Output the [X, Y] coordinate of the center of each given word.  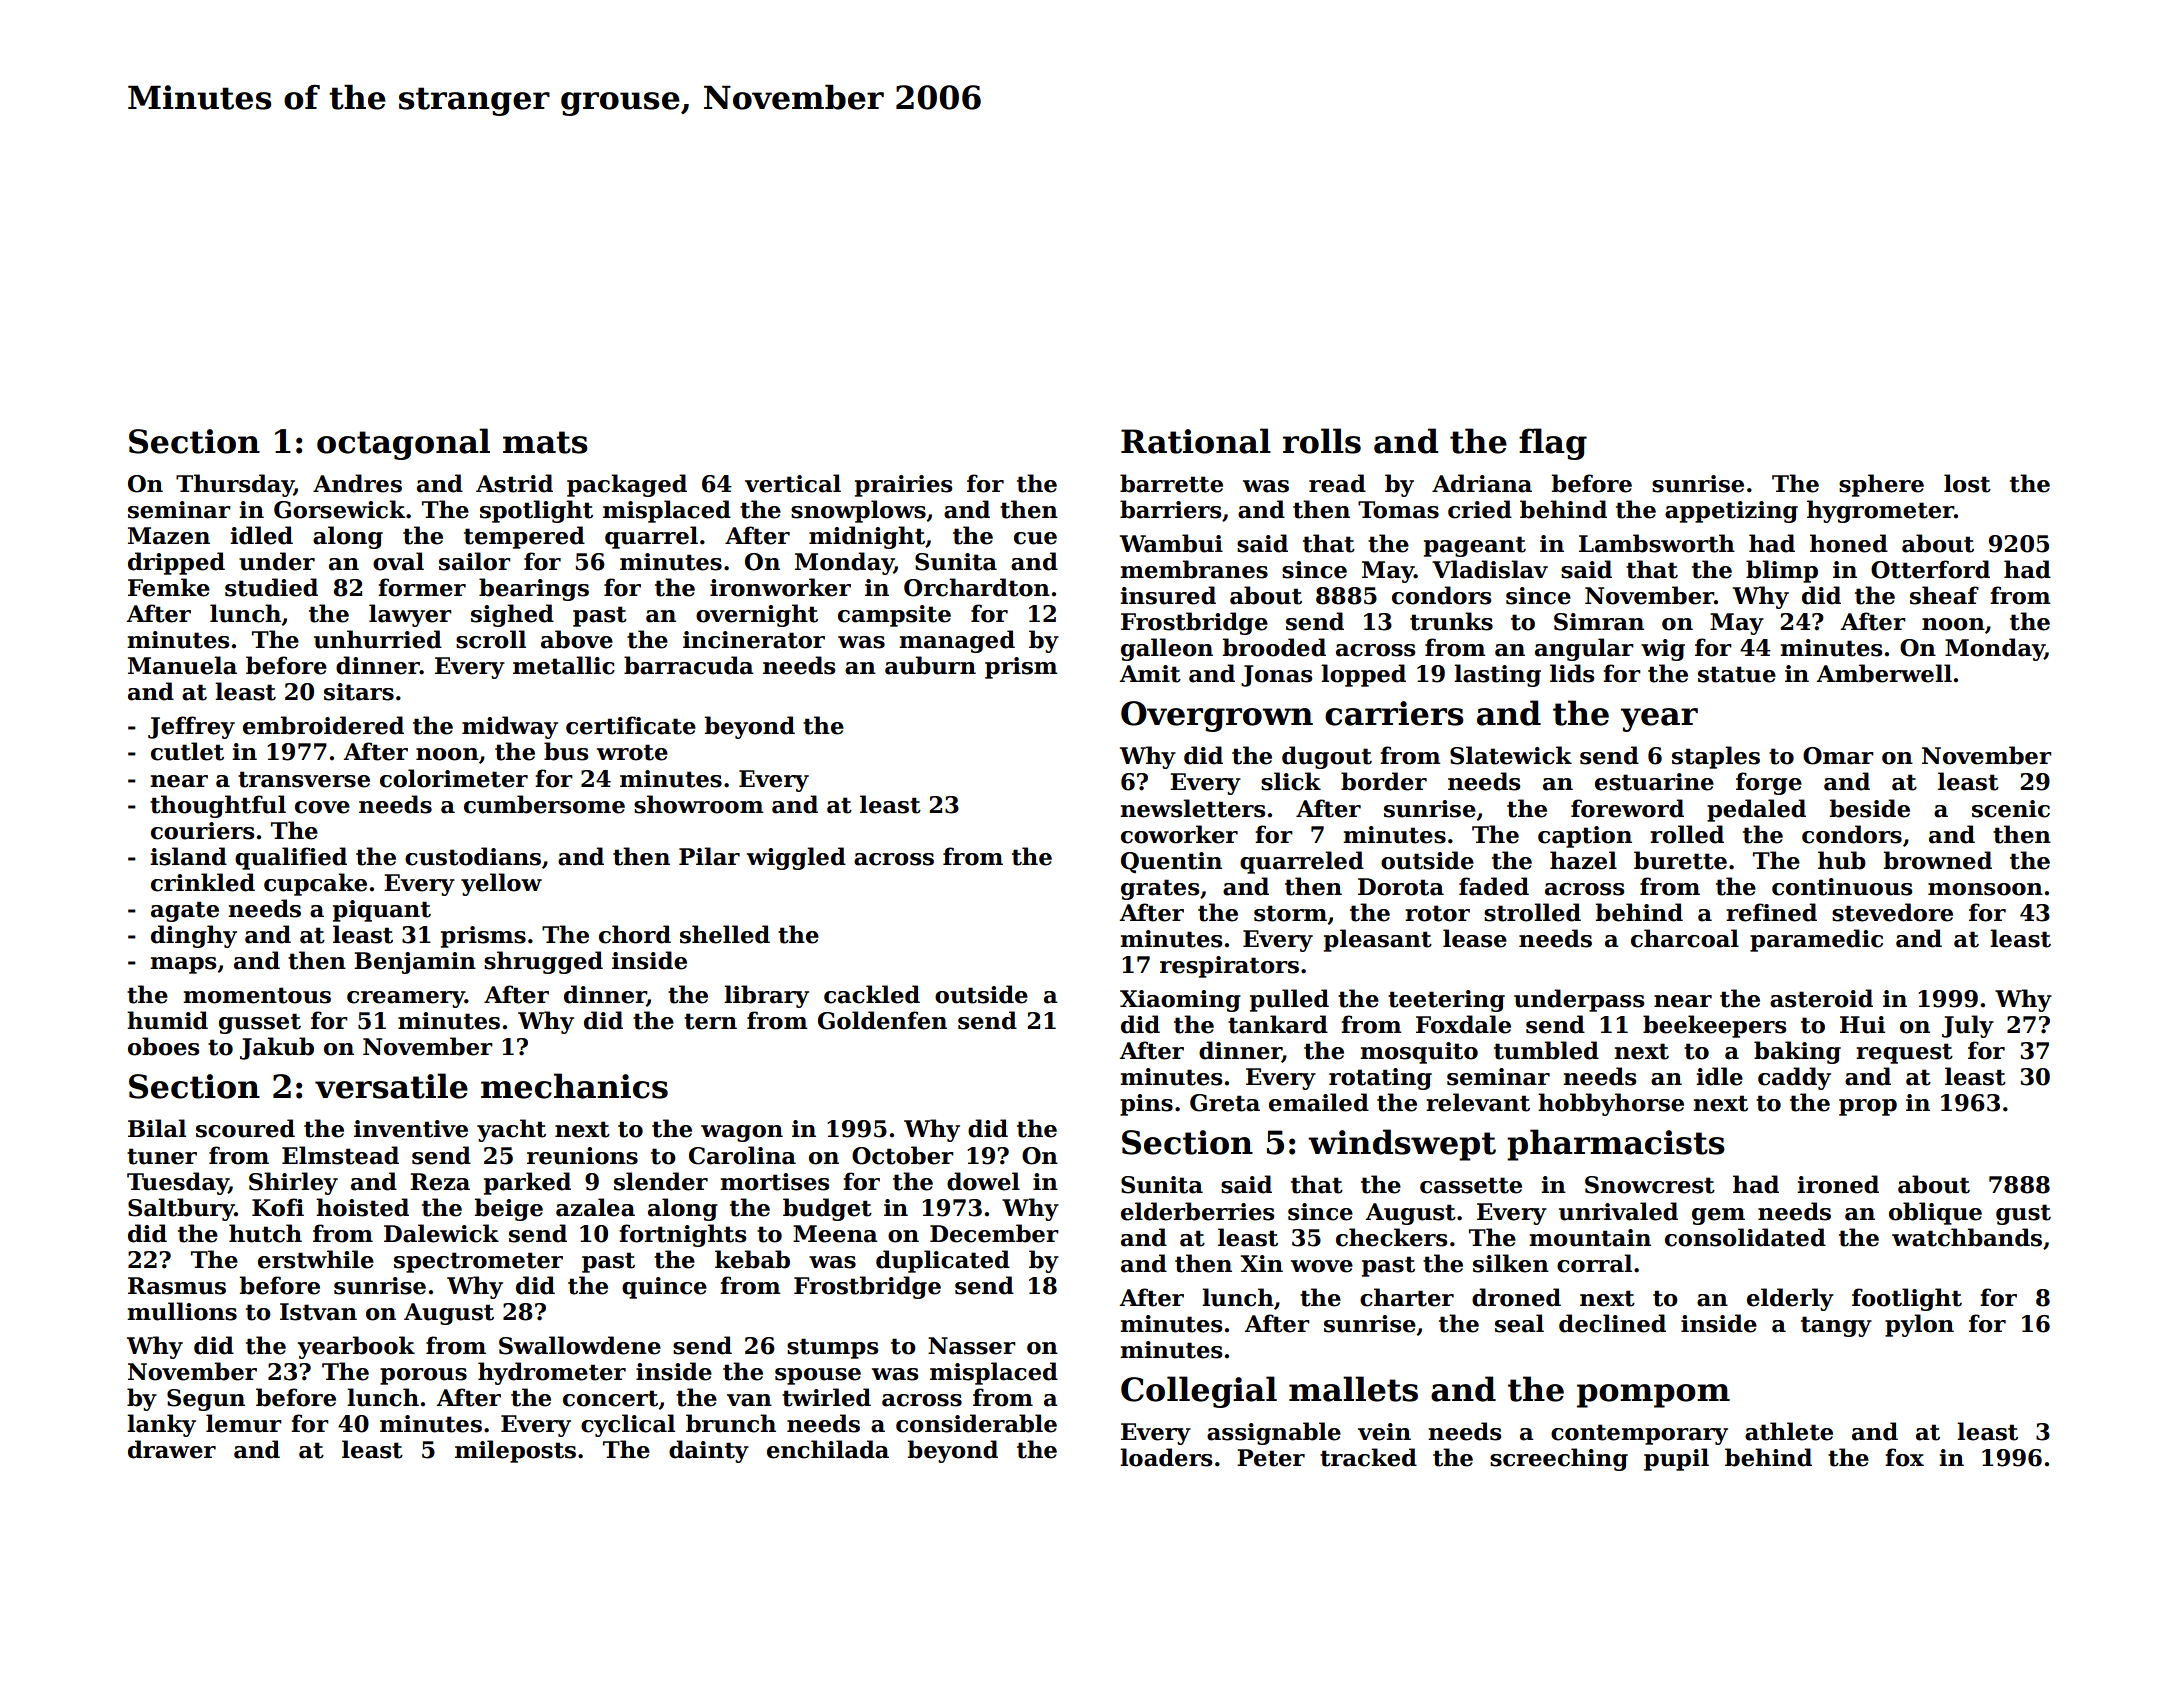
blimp [1782, 571]
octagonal [403, 444]
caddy [1794, 1078]
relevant [1478, 1102]
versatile [391, 1086]
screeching [1559, 1459]
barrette [1171, 483]
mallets [1353, 1389]
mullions [182, 1311]
